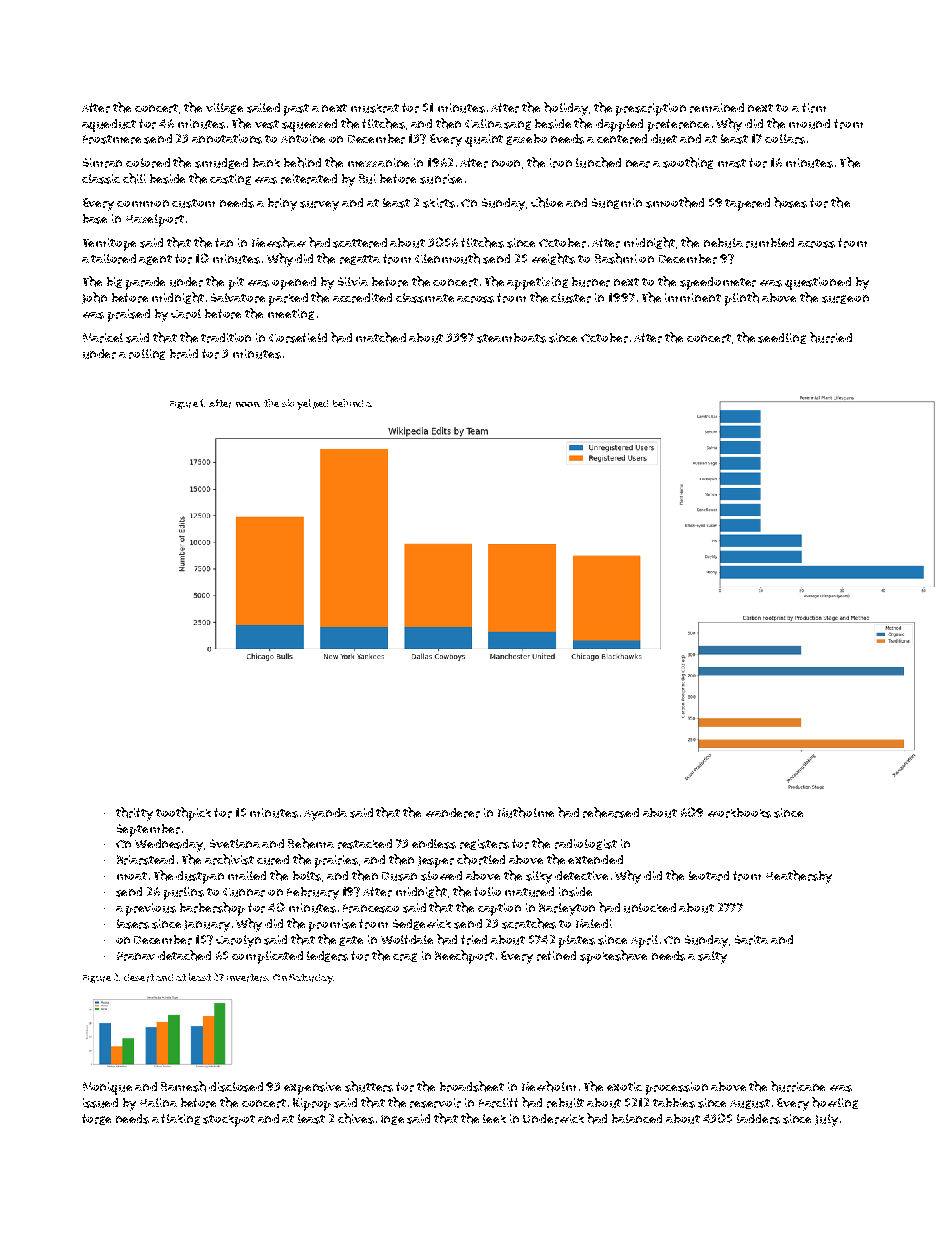 Image resolution: width=952 pixels, height=1233 pixels. Describe the element at coordinates (831, 337) in the screenshot. I see `hurried` at that location.
